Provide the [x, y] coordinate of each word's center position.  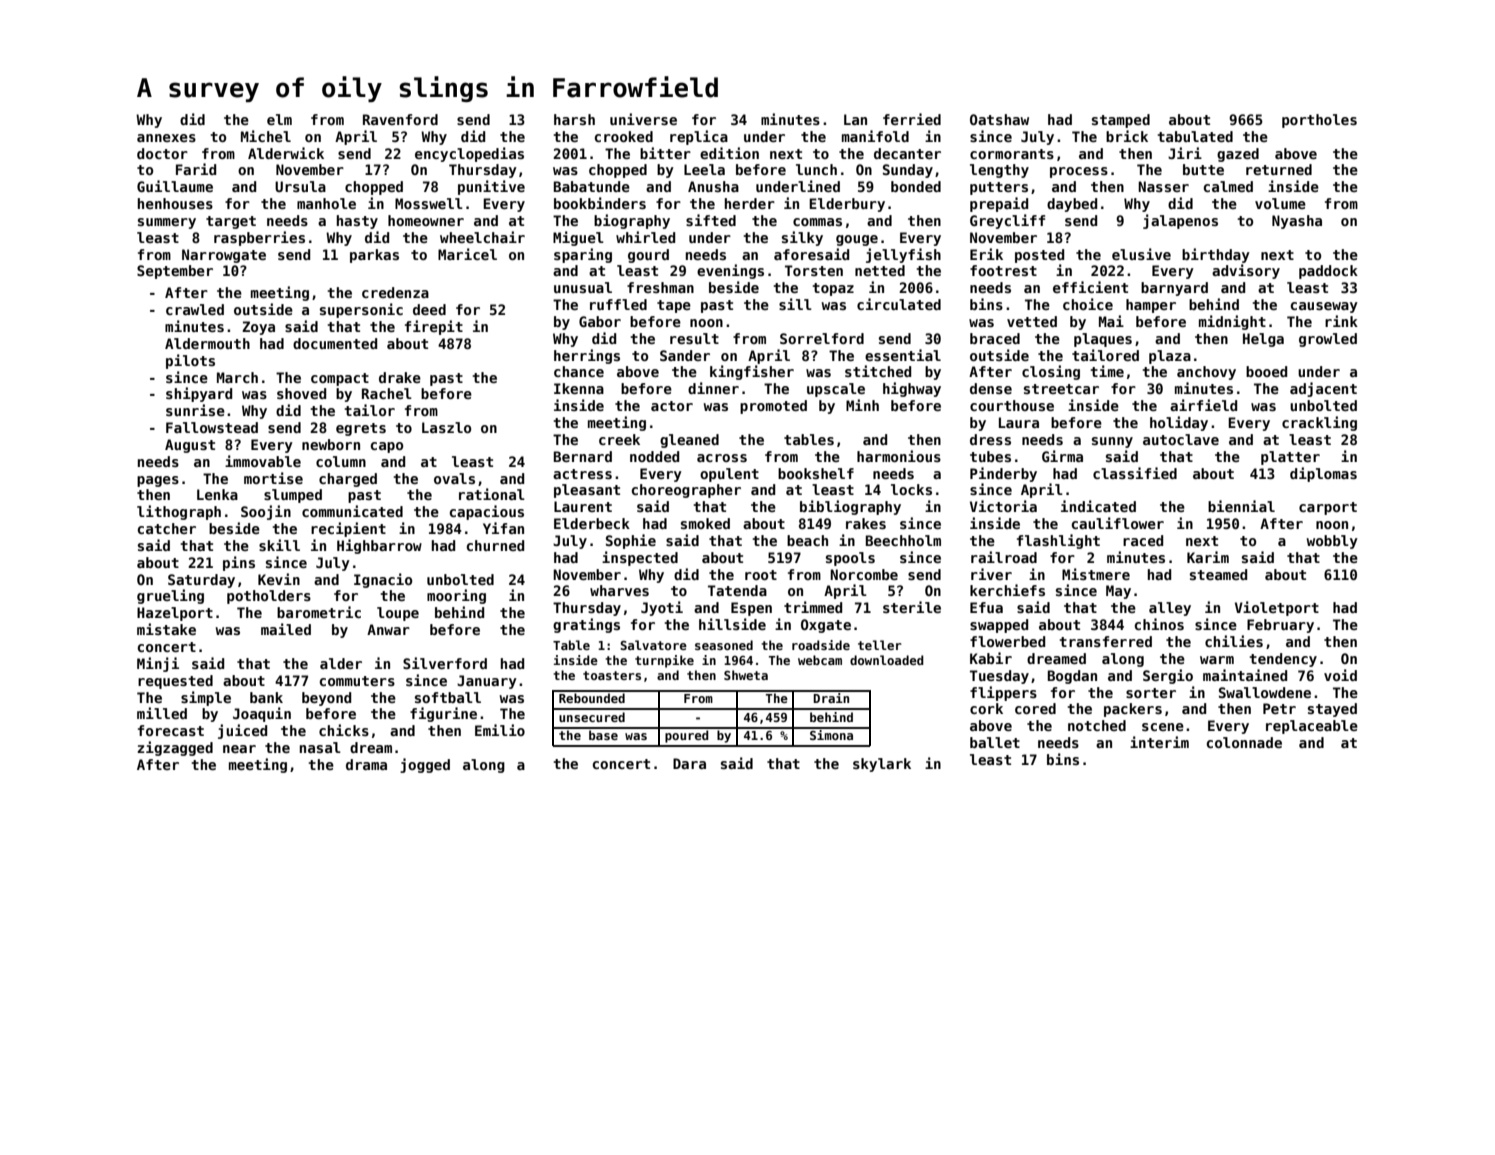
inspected [640, 558]
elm [279, 119]
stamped [1121, 121]
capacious [487, 512]
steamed [1218, 574]
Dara [689, 763]
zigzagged [175, 748]
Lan [855, 119]
